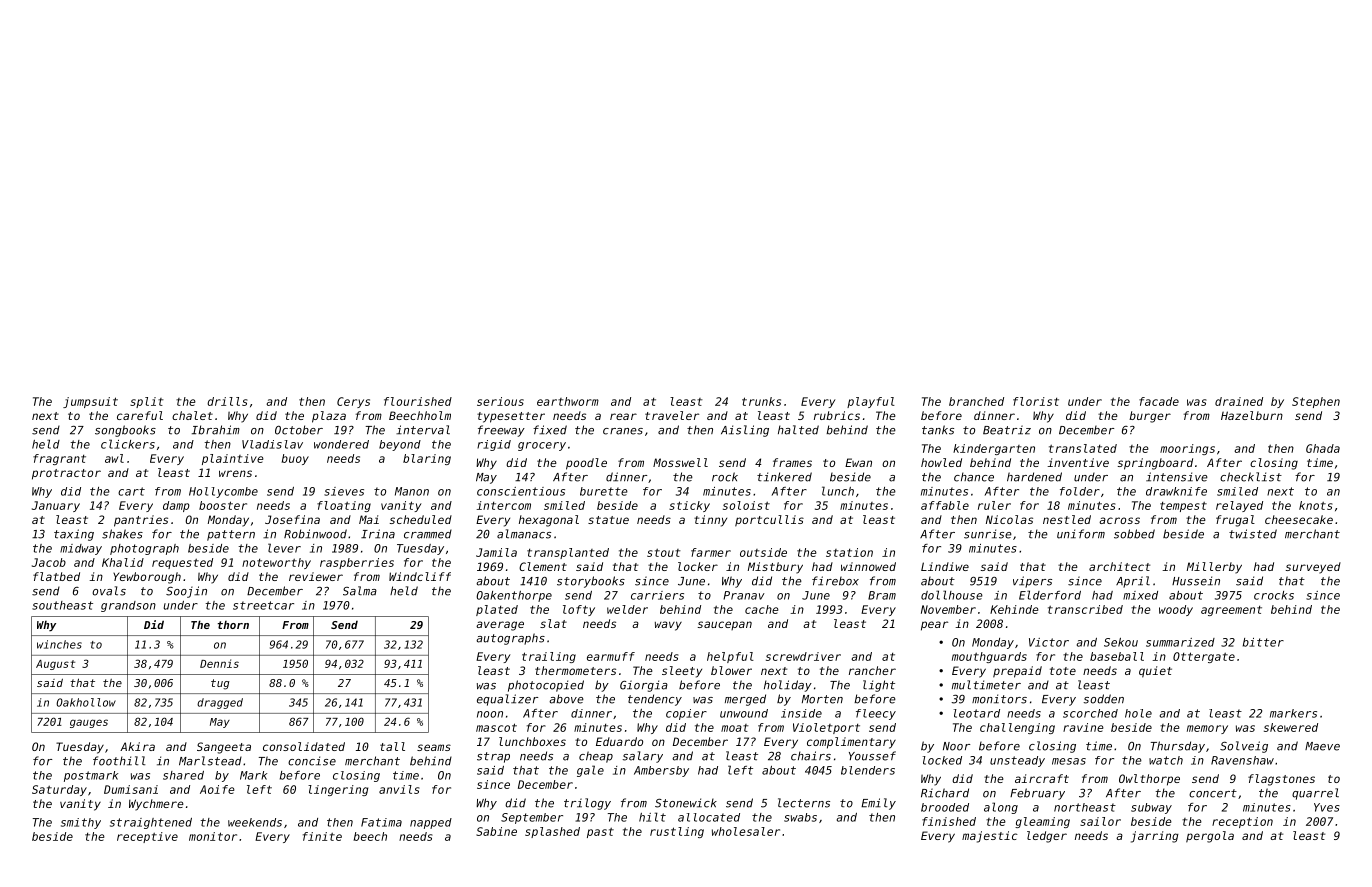 The height and width of the page is (887, 1372). Describe the element at coordinates (295, 459) in the page. I see `buoy` at that location.
